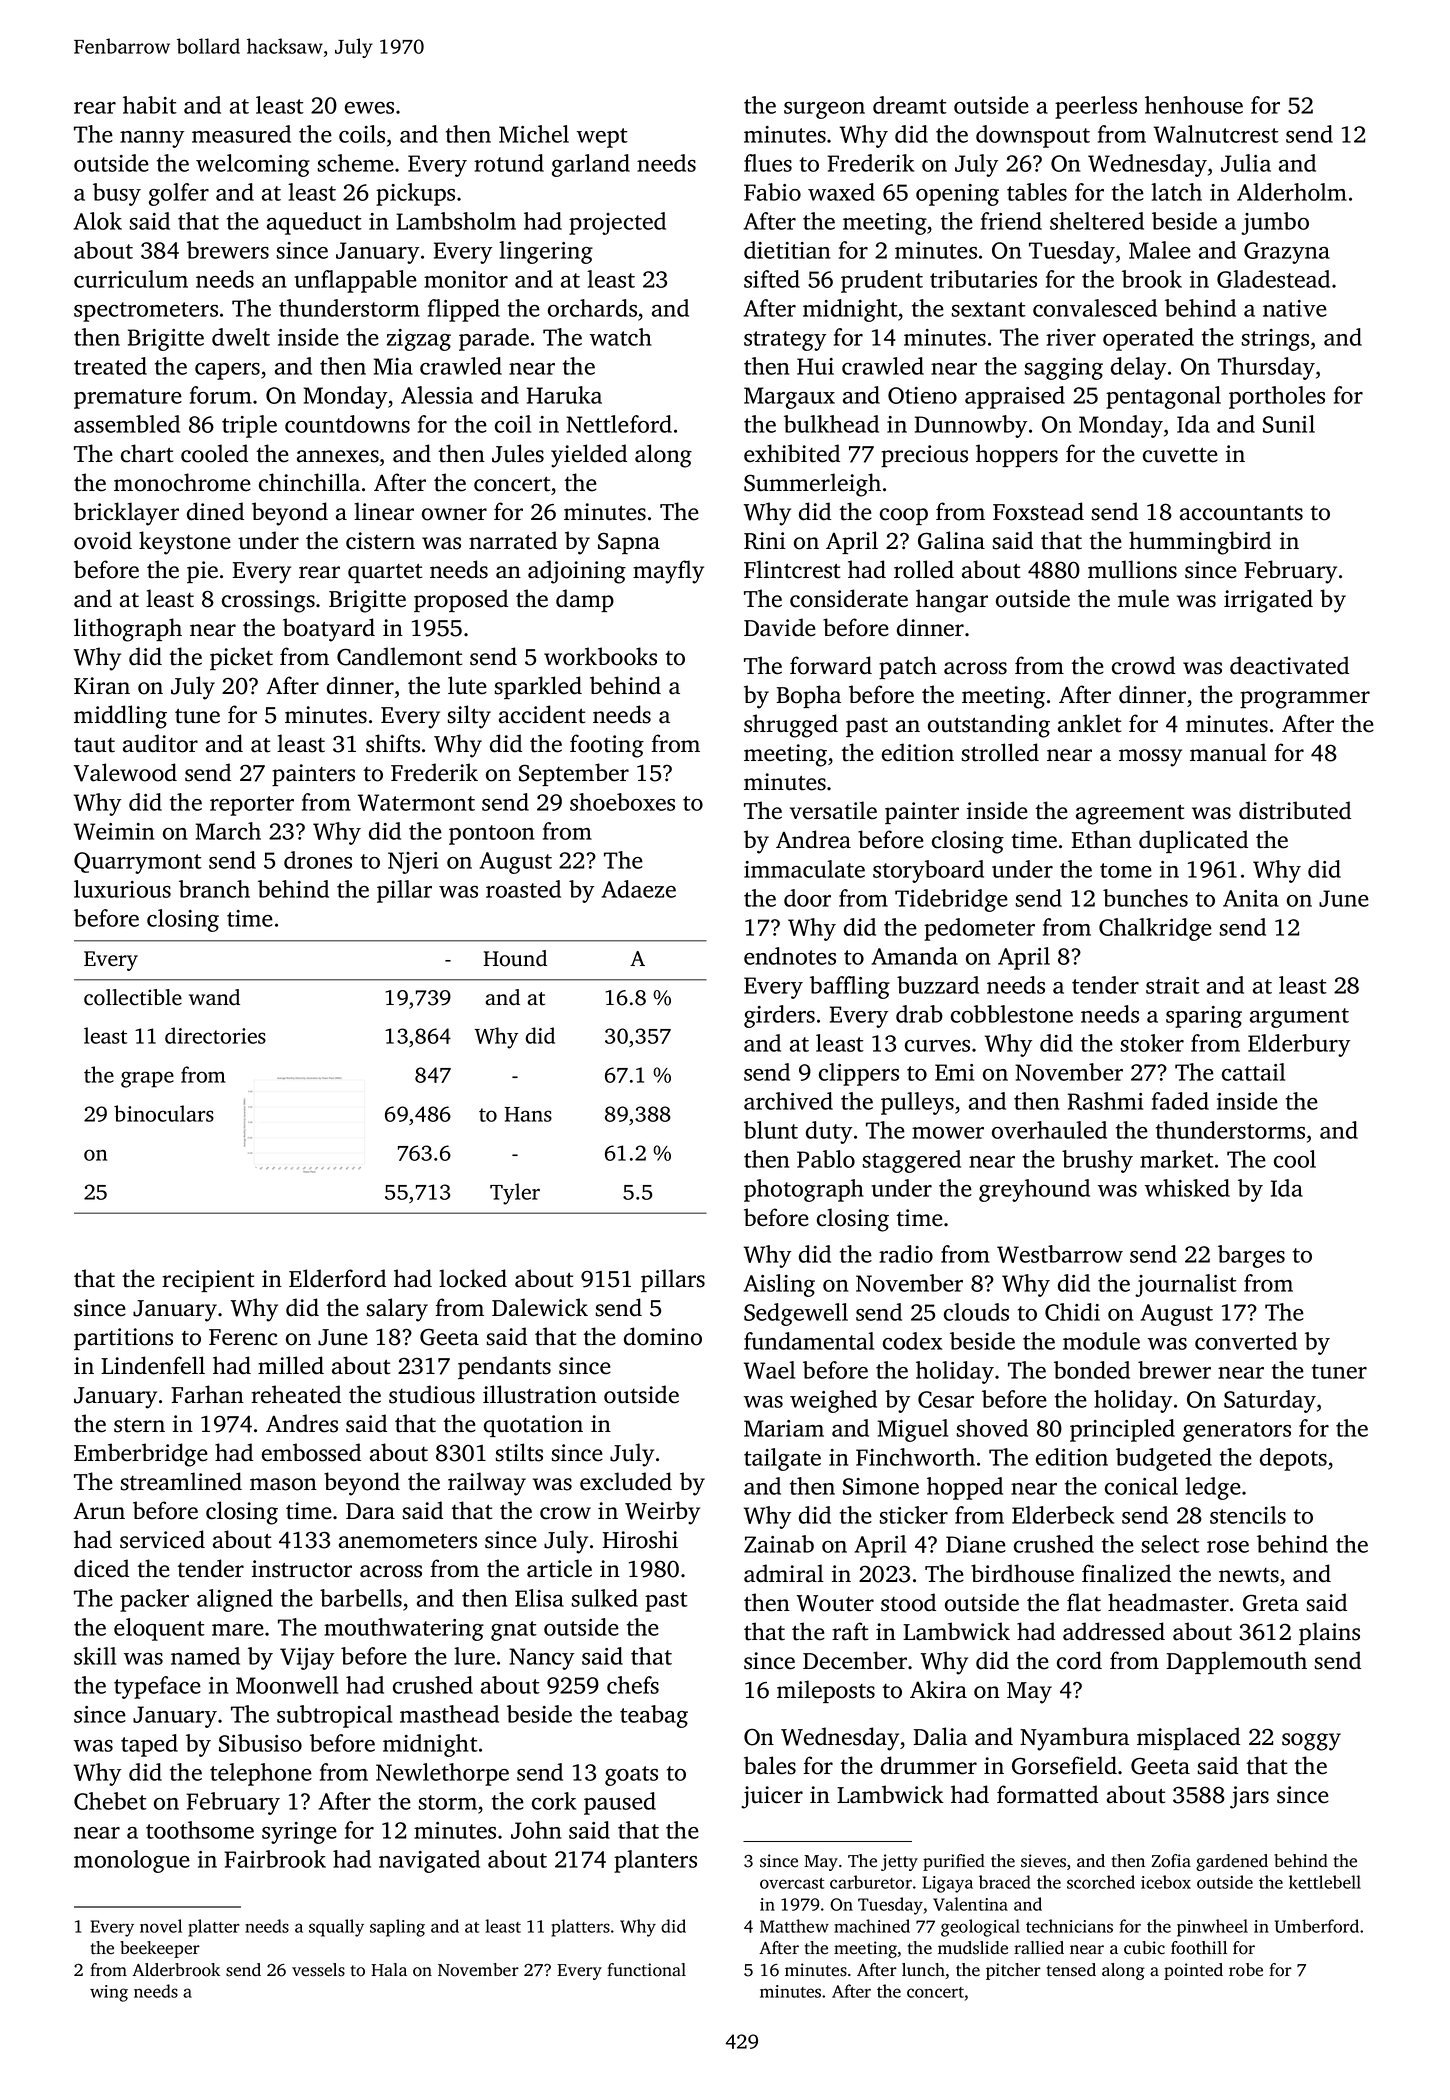 This image has height=2100, width=1450. Describe the element at coordinates (1101, 1341) in the image. I see `module` at that location.
